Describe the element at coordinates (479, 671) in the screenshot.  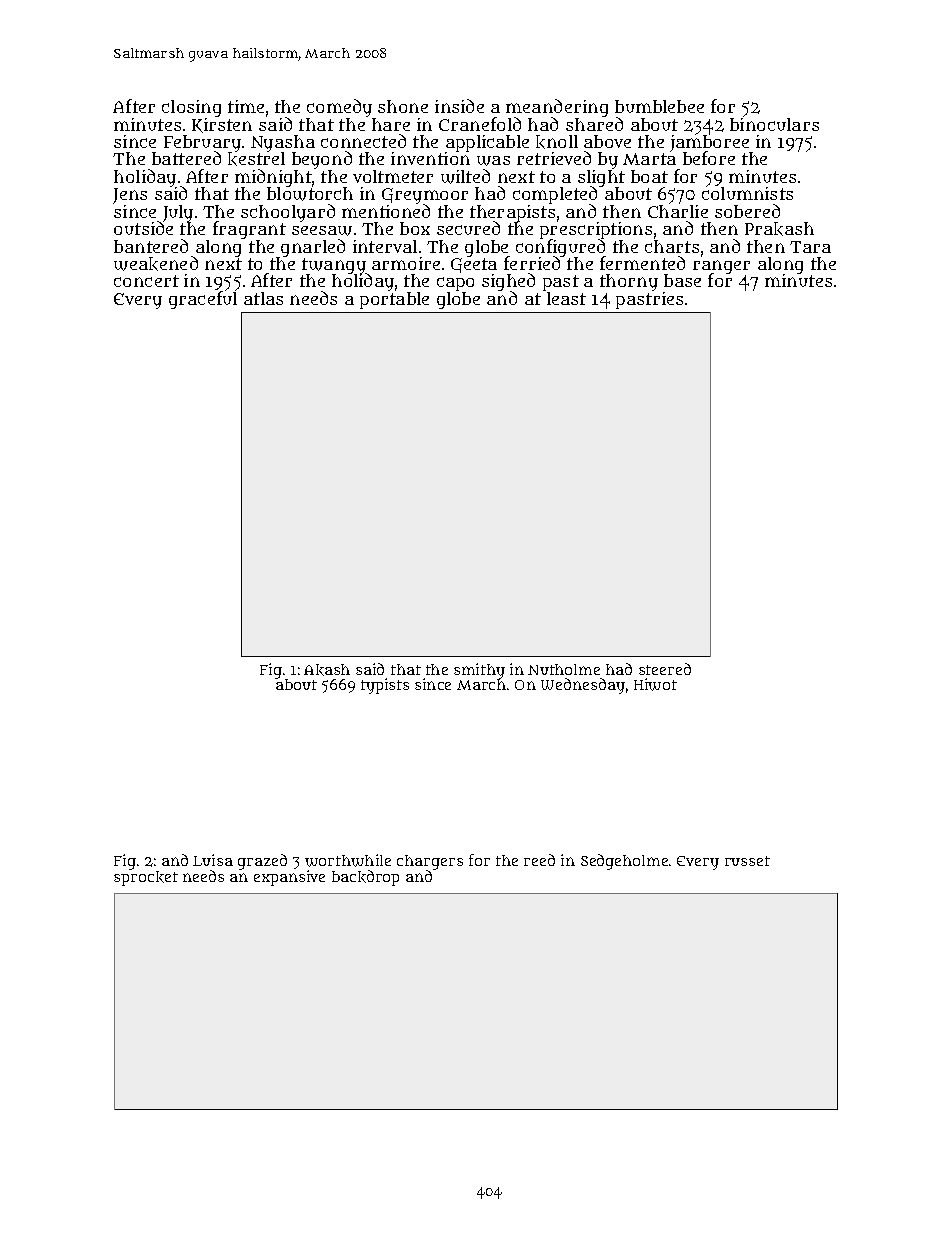
I see `smithy` at that location.
